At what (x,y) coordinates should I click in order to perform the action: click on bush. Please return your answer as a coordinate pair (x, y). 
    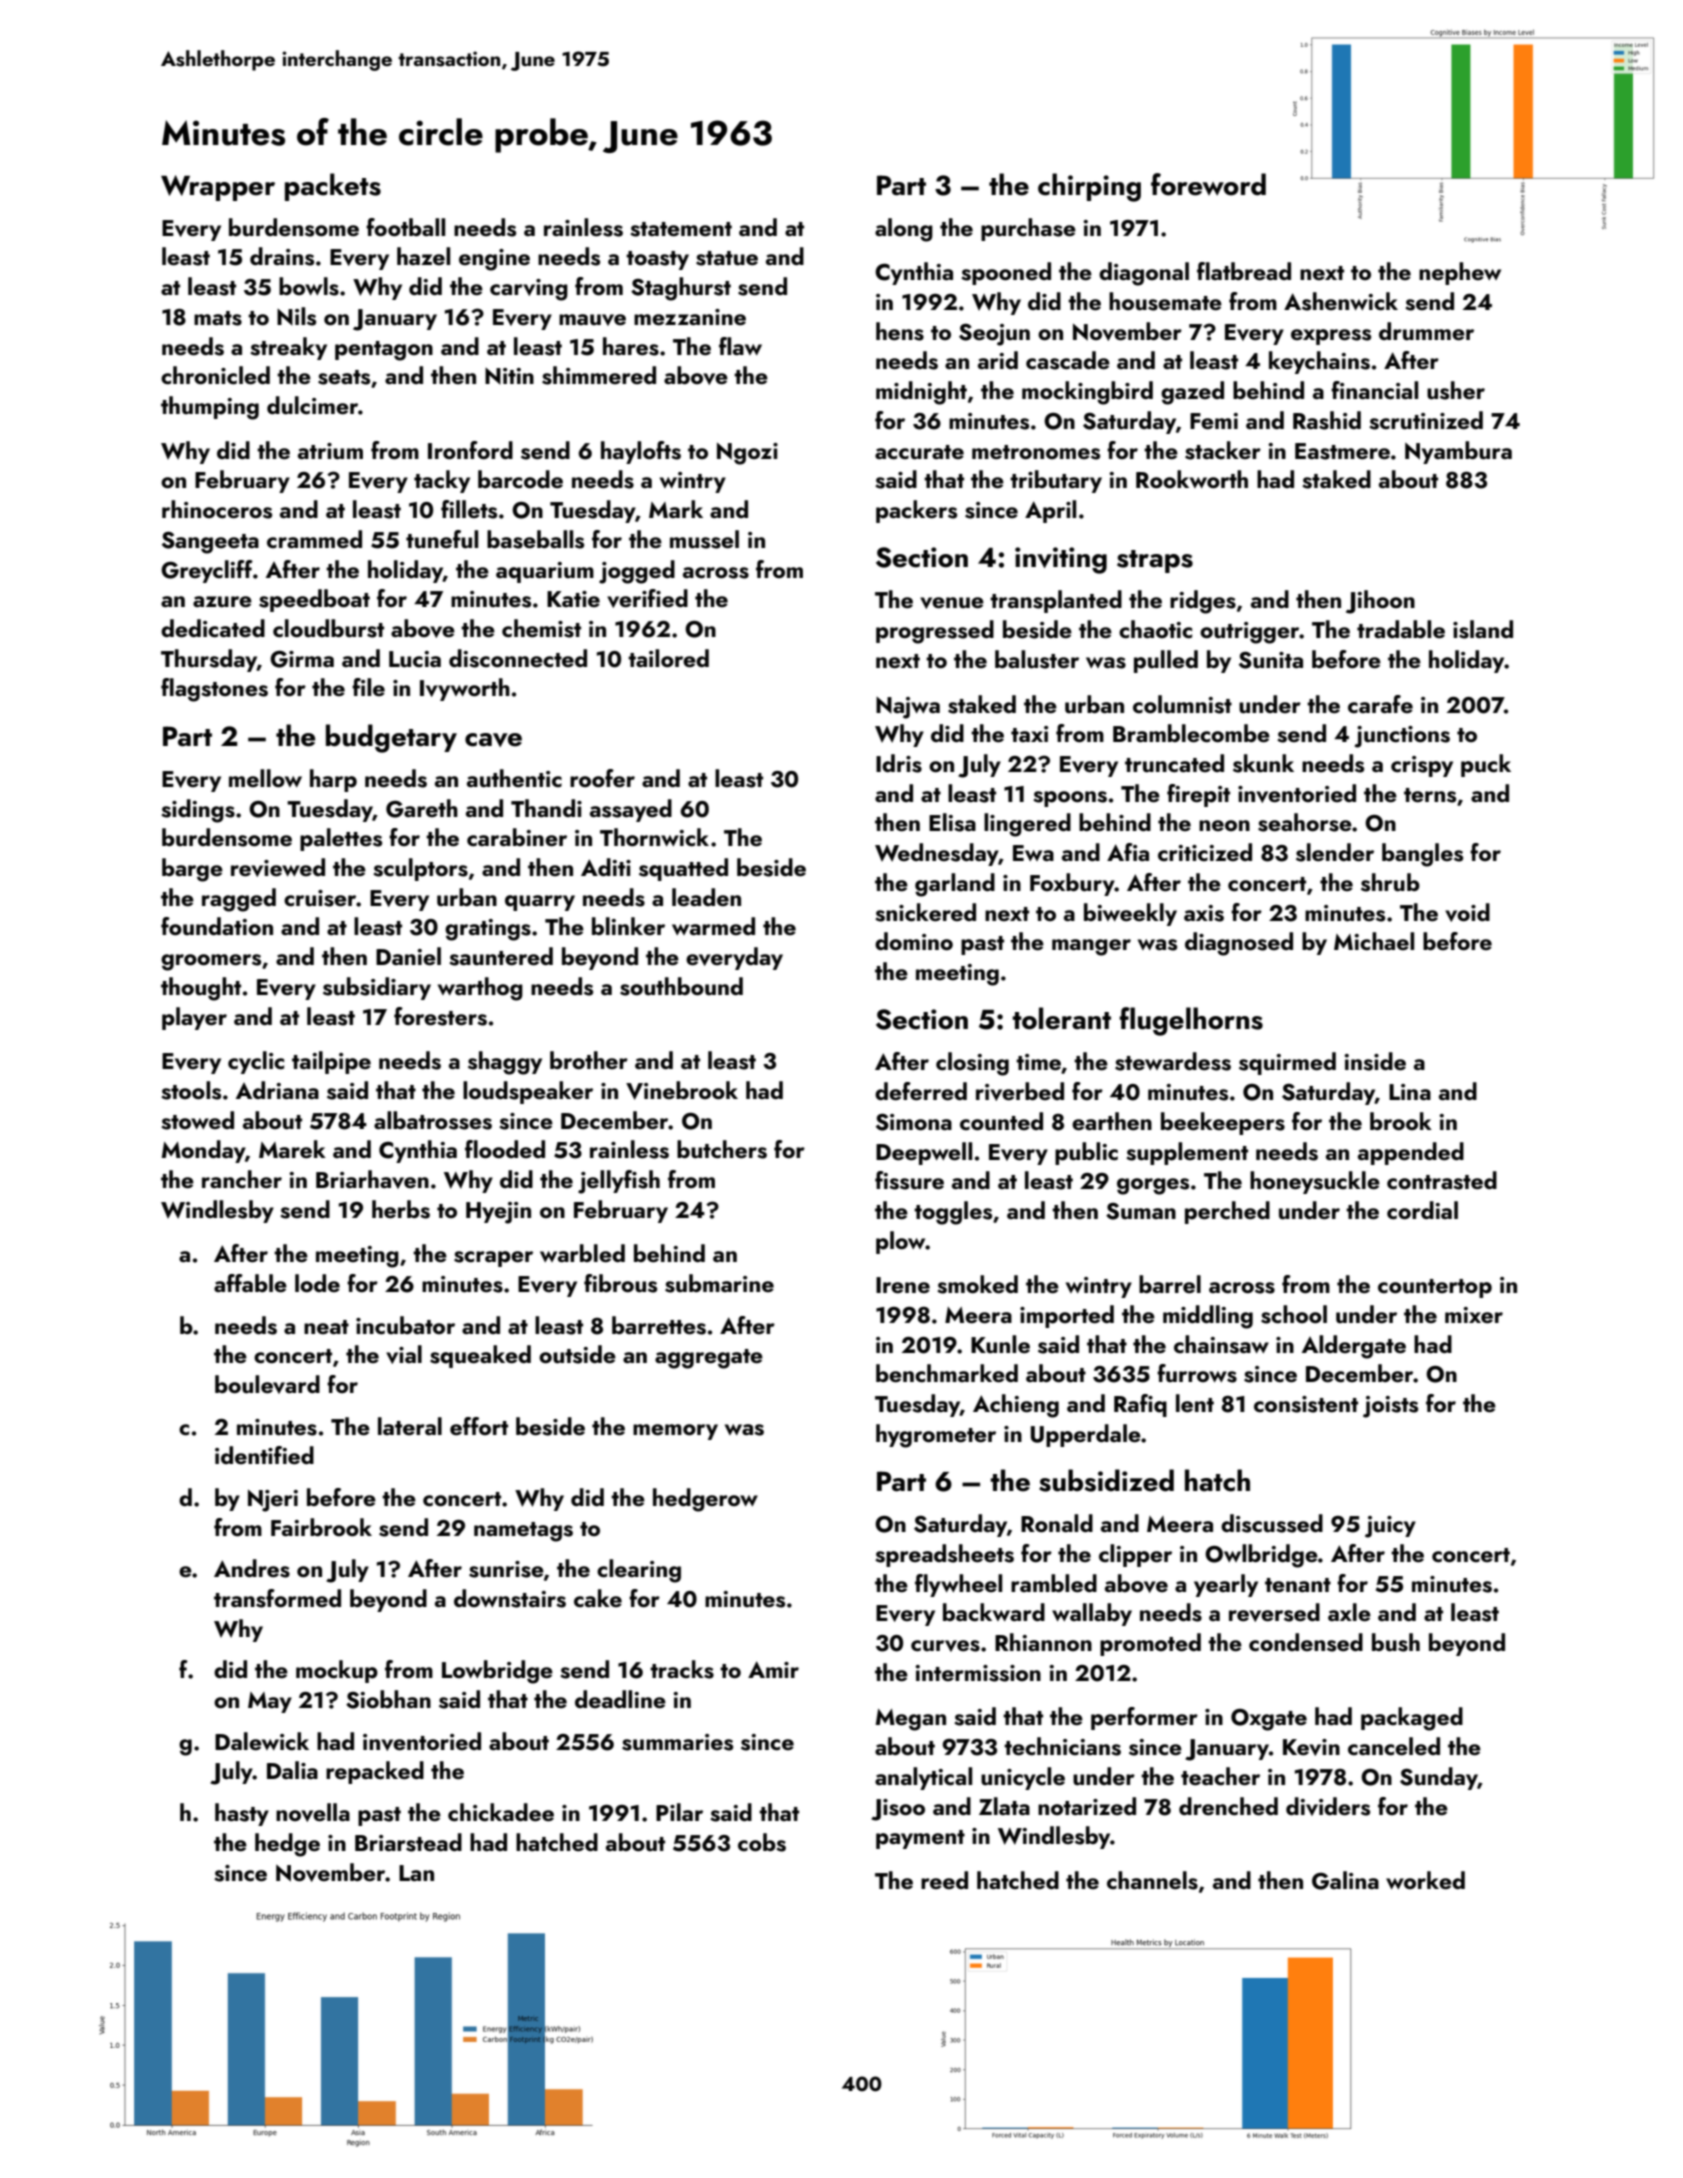
    Looking at the image, I should click on (1396, 1642).
